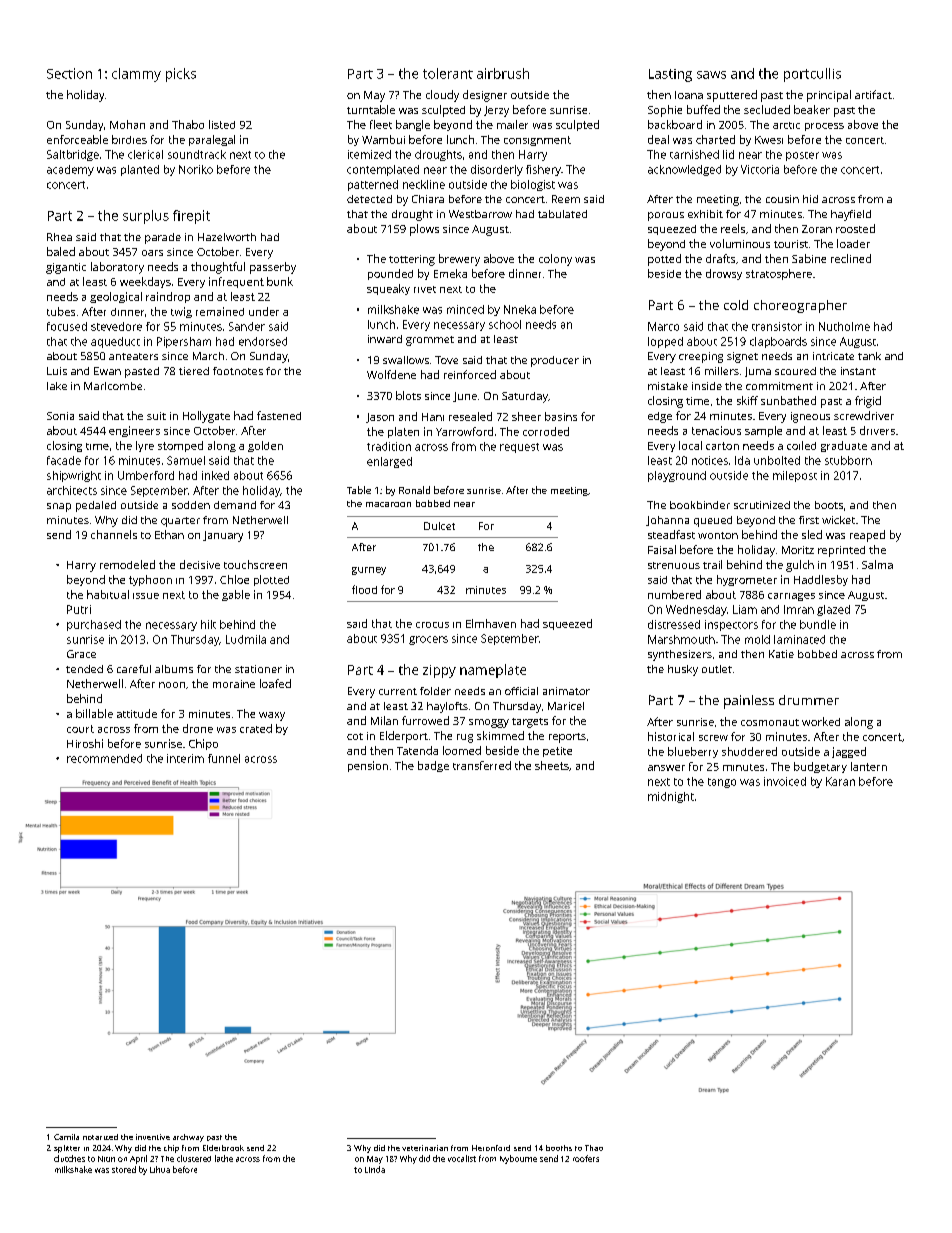  I want to click on Camila, so click(66, 1137).
